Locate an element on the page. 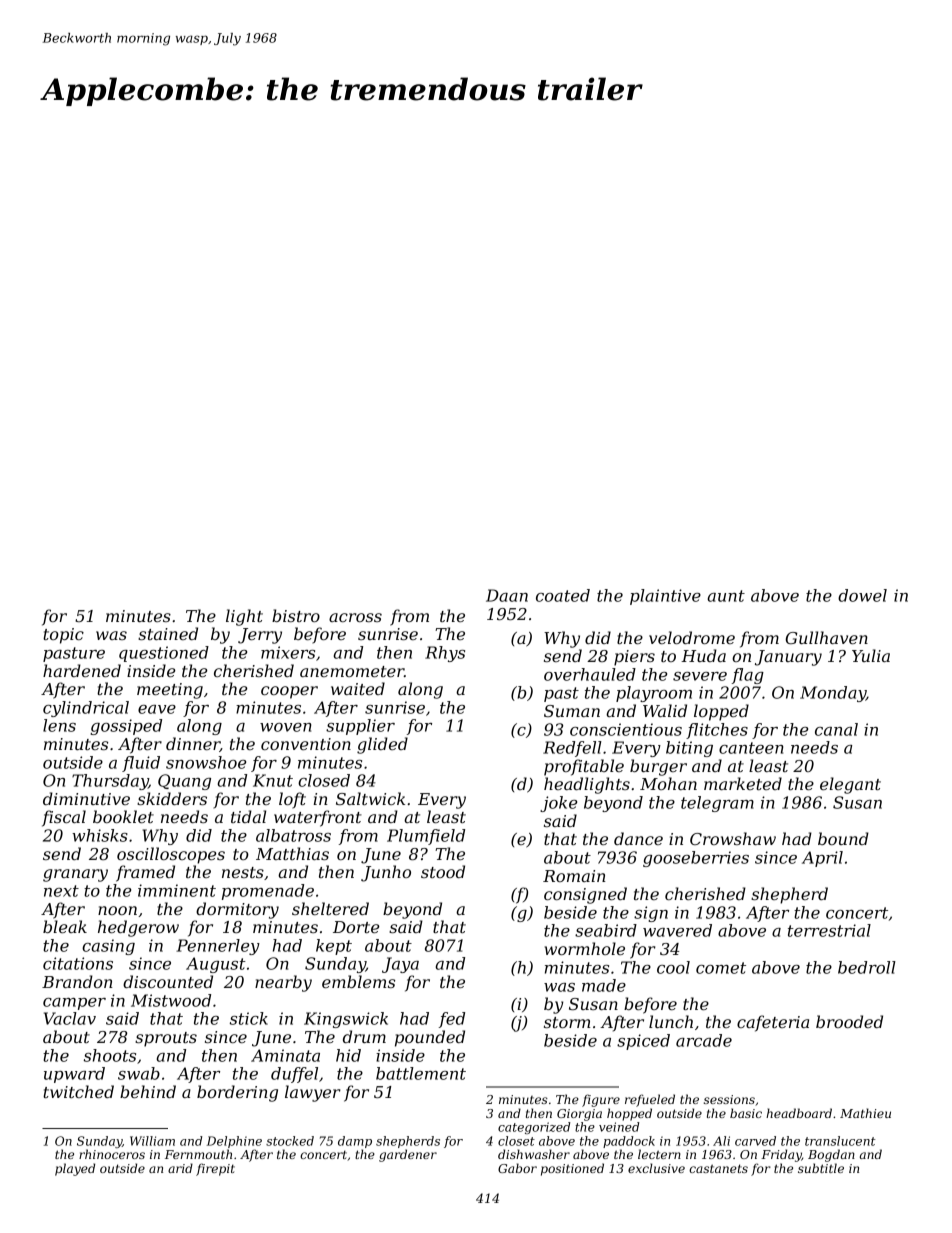  coated is located at coordinates (563, 595).
